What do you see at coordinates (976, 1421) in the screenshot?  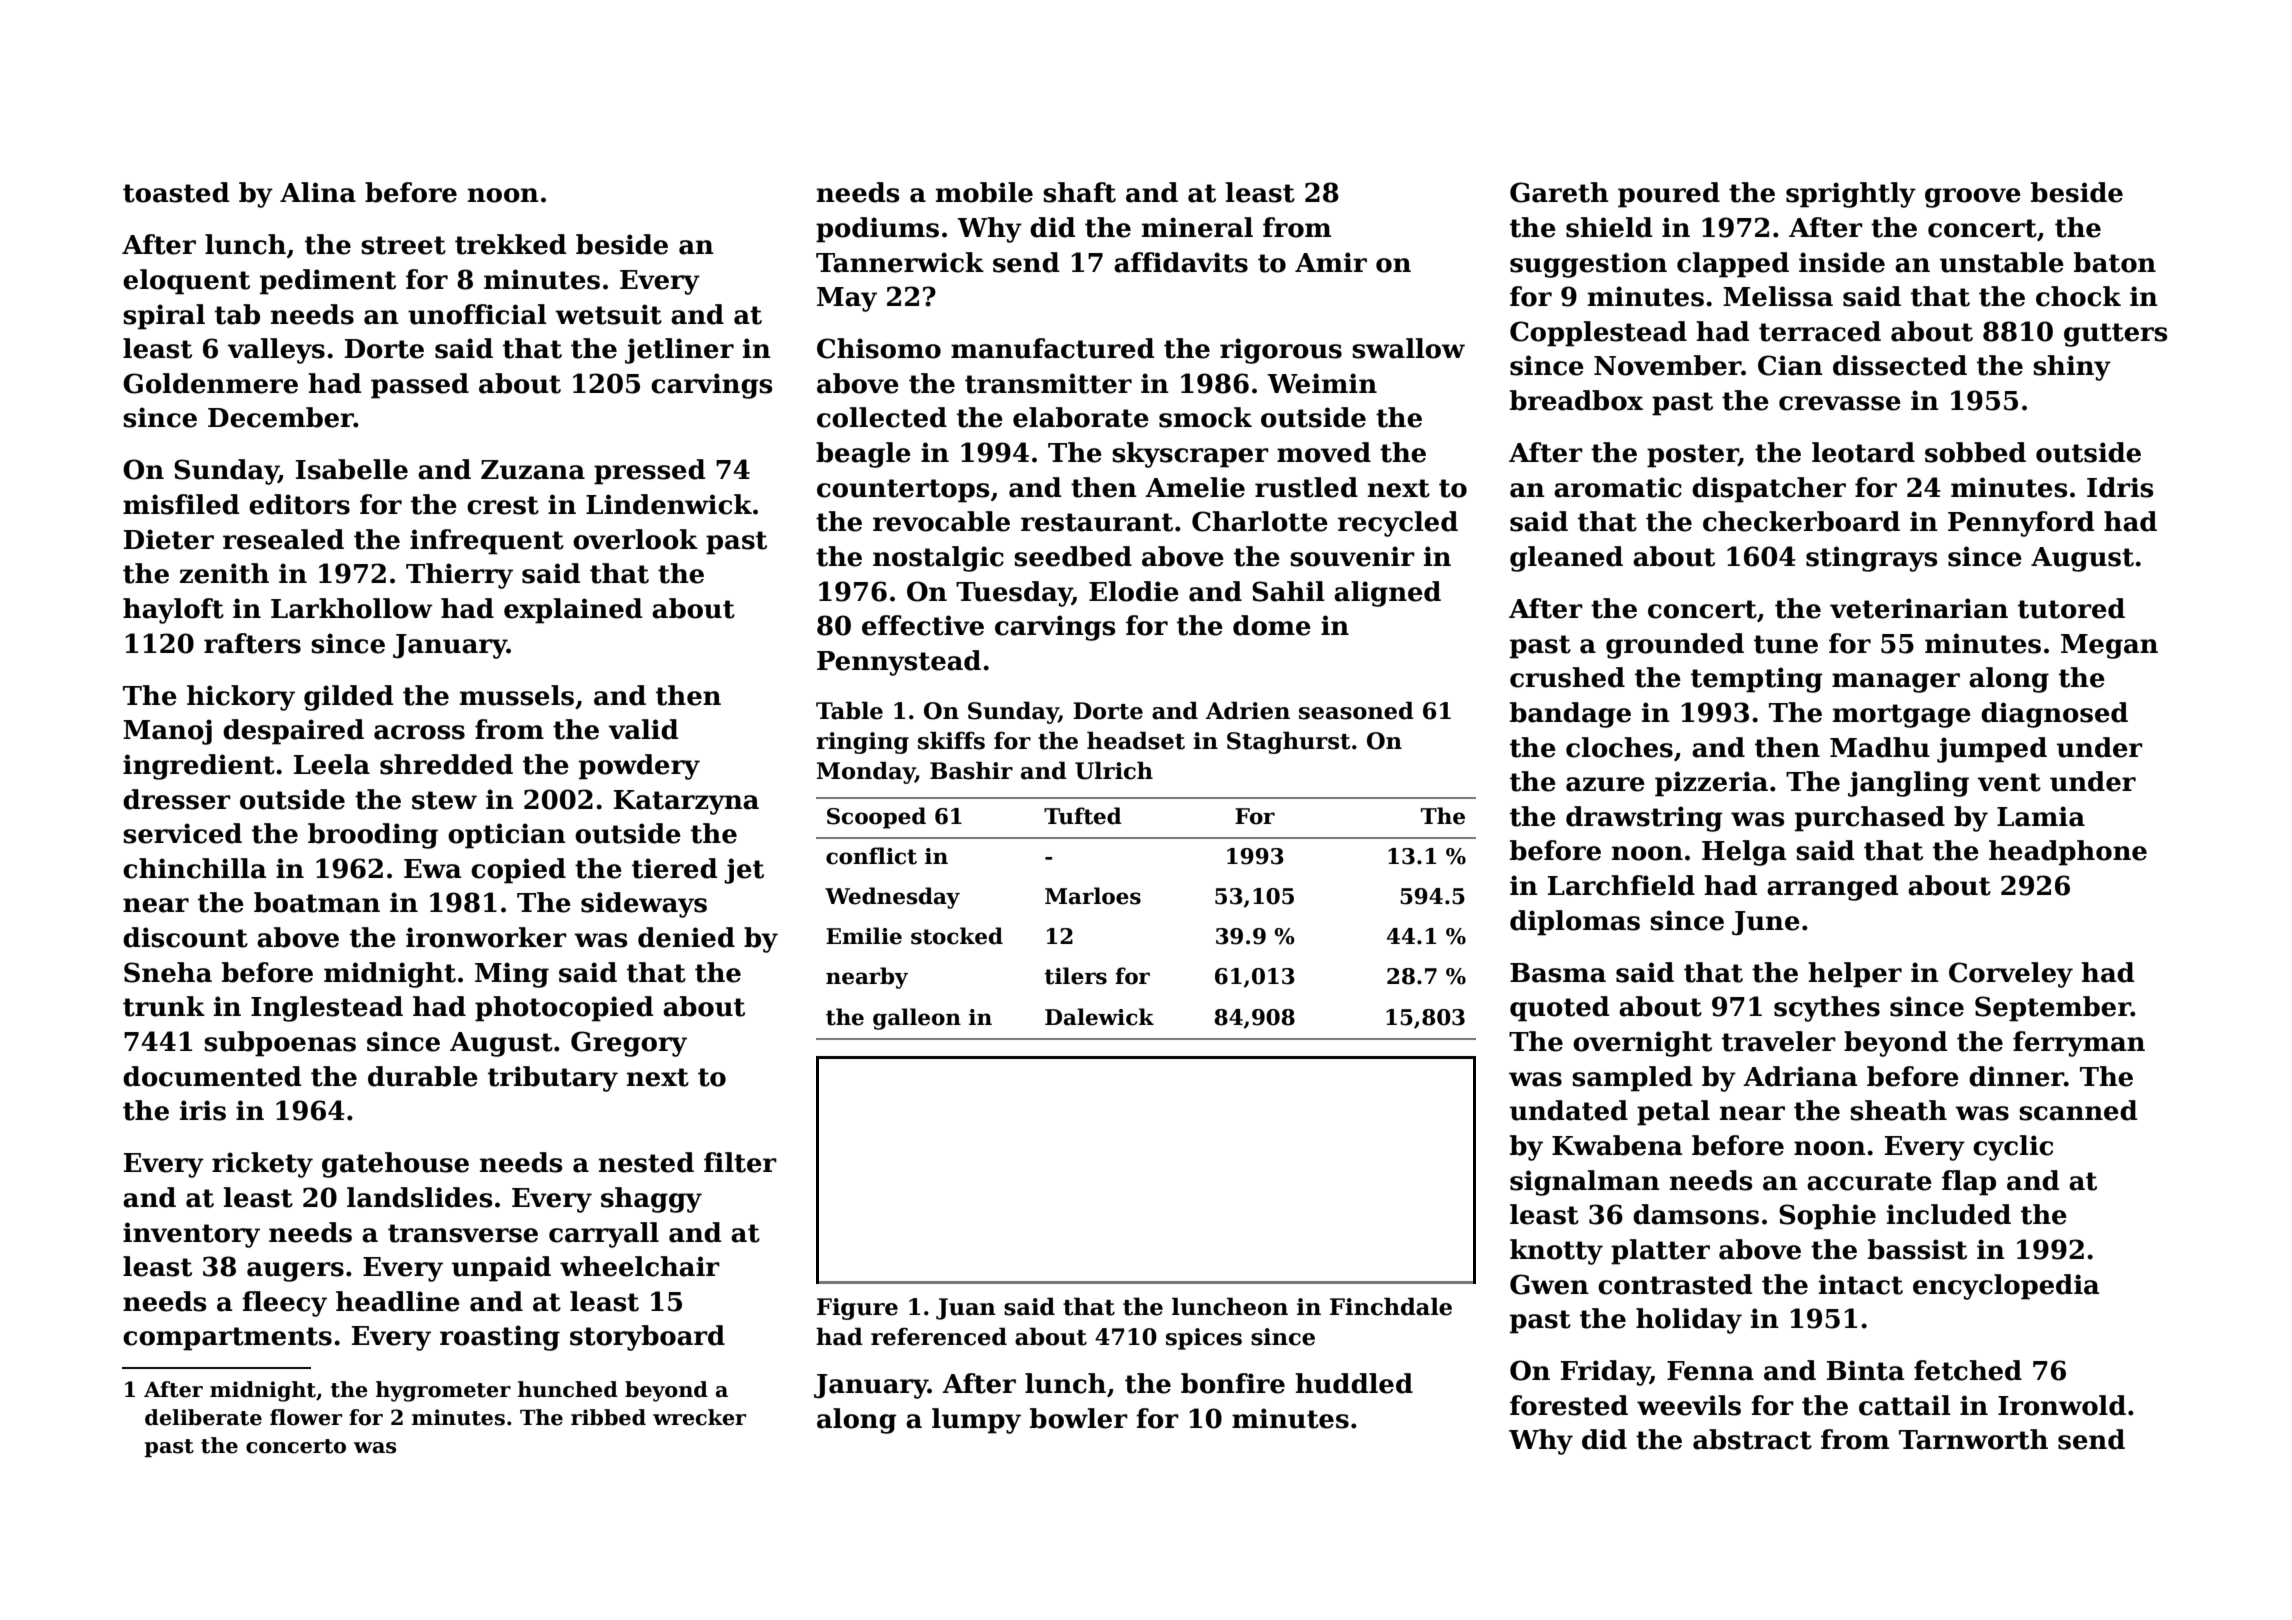 I see `lumpy` at bounding box center [976, 1421].
